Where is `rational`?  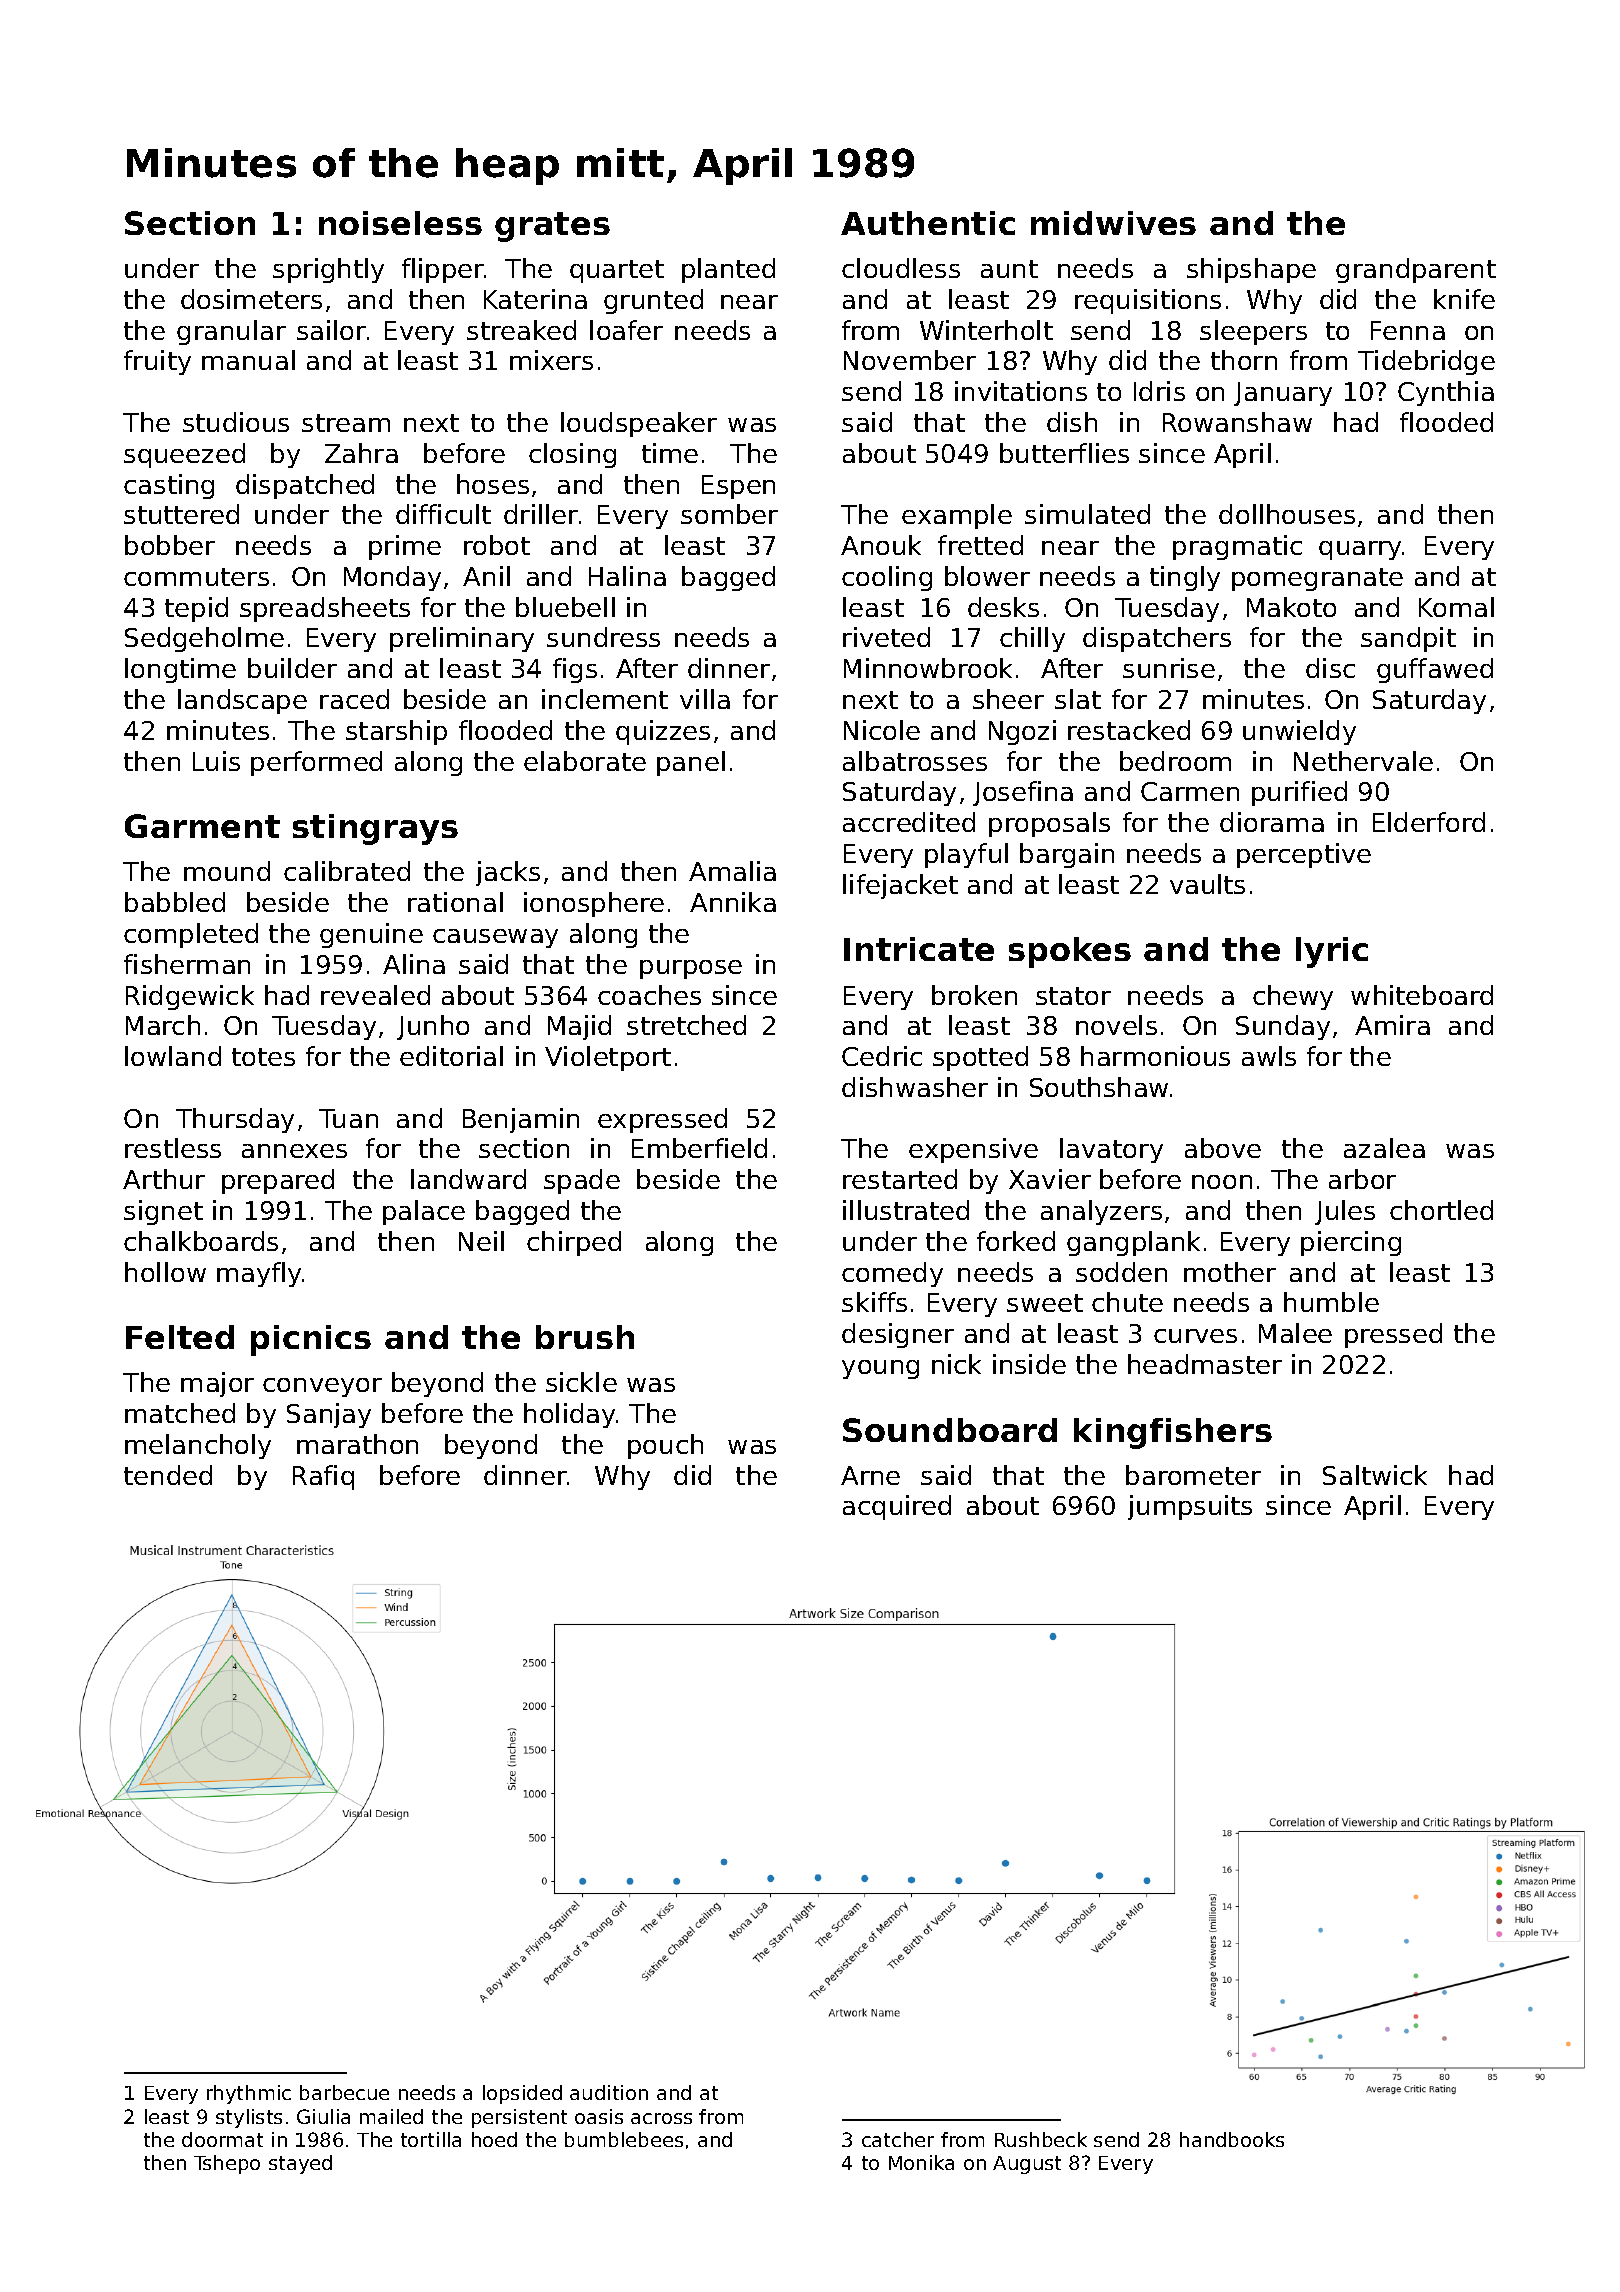
rational is located at coordinates (455, 902).
